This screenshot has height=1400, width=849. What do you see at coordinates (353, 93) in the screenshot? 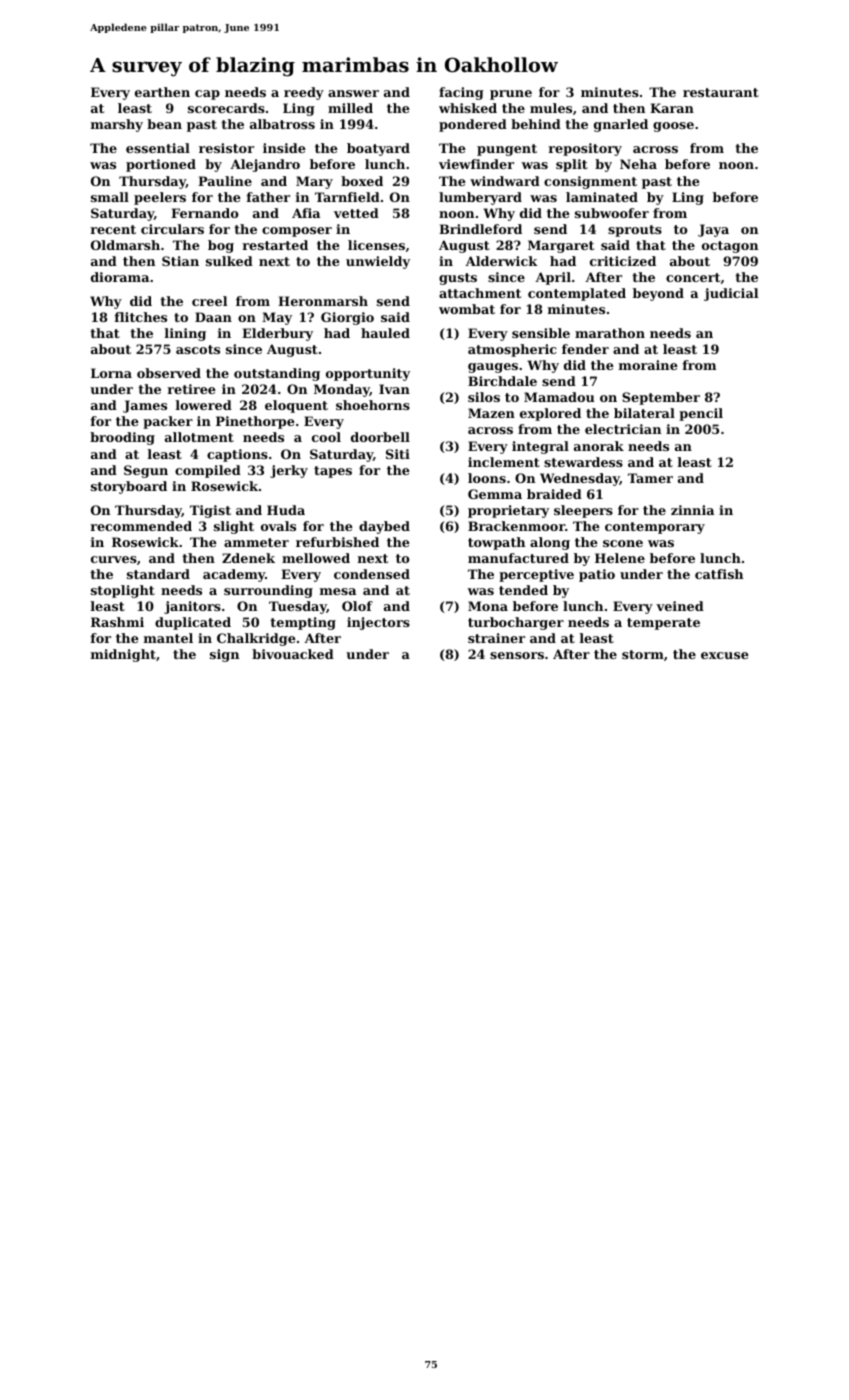
I see `answer` at bounding box center [353, 93].
